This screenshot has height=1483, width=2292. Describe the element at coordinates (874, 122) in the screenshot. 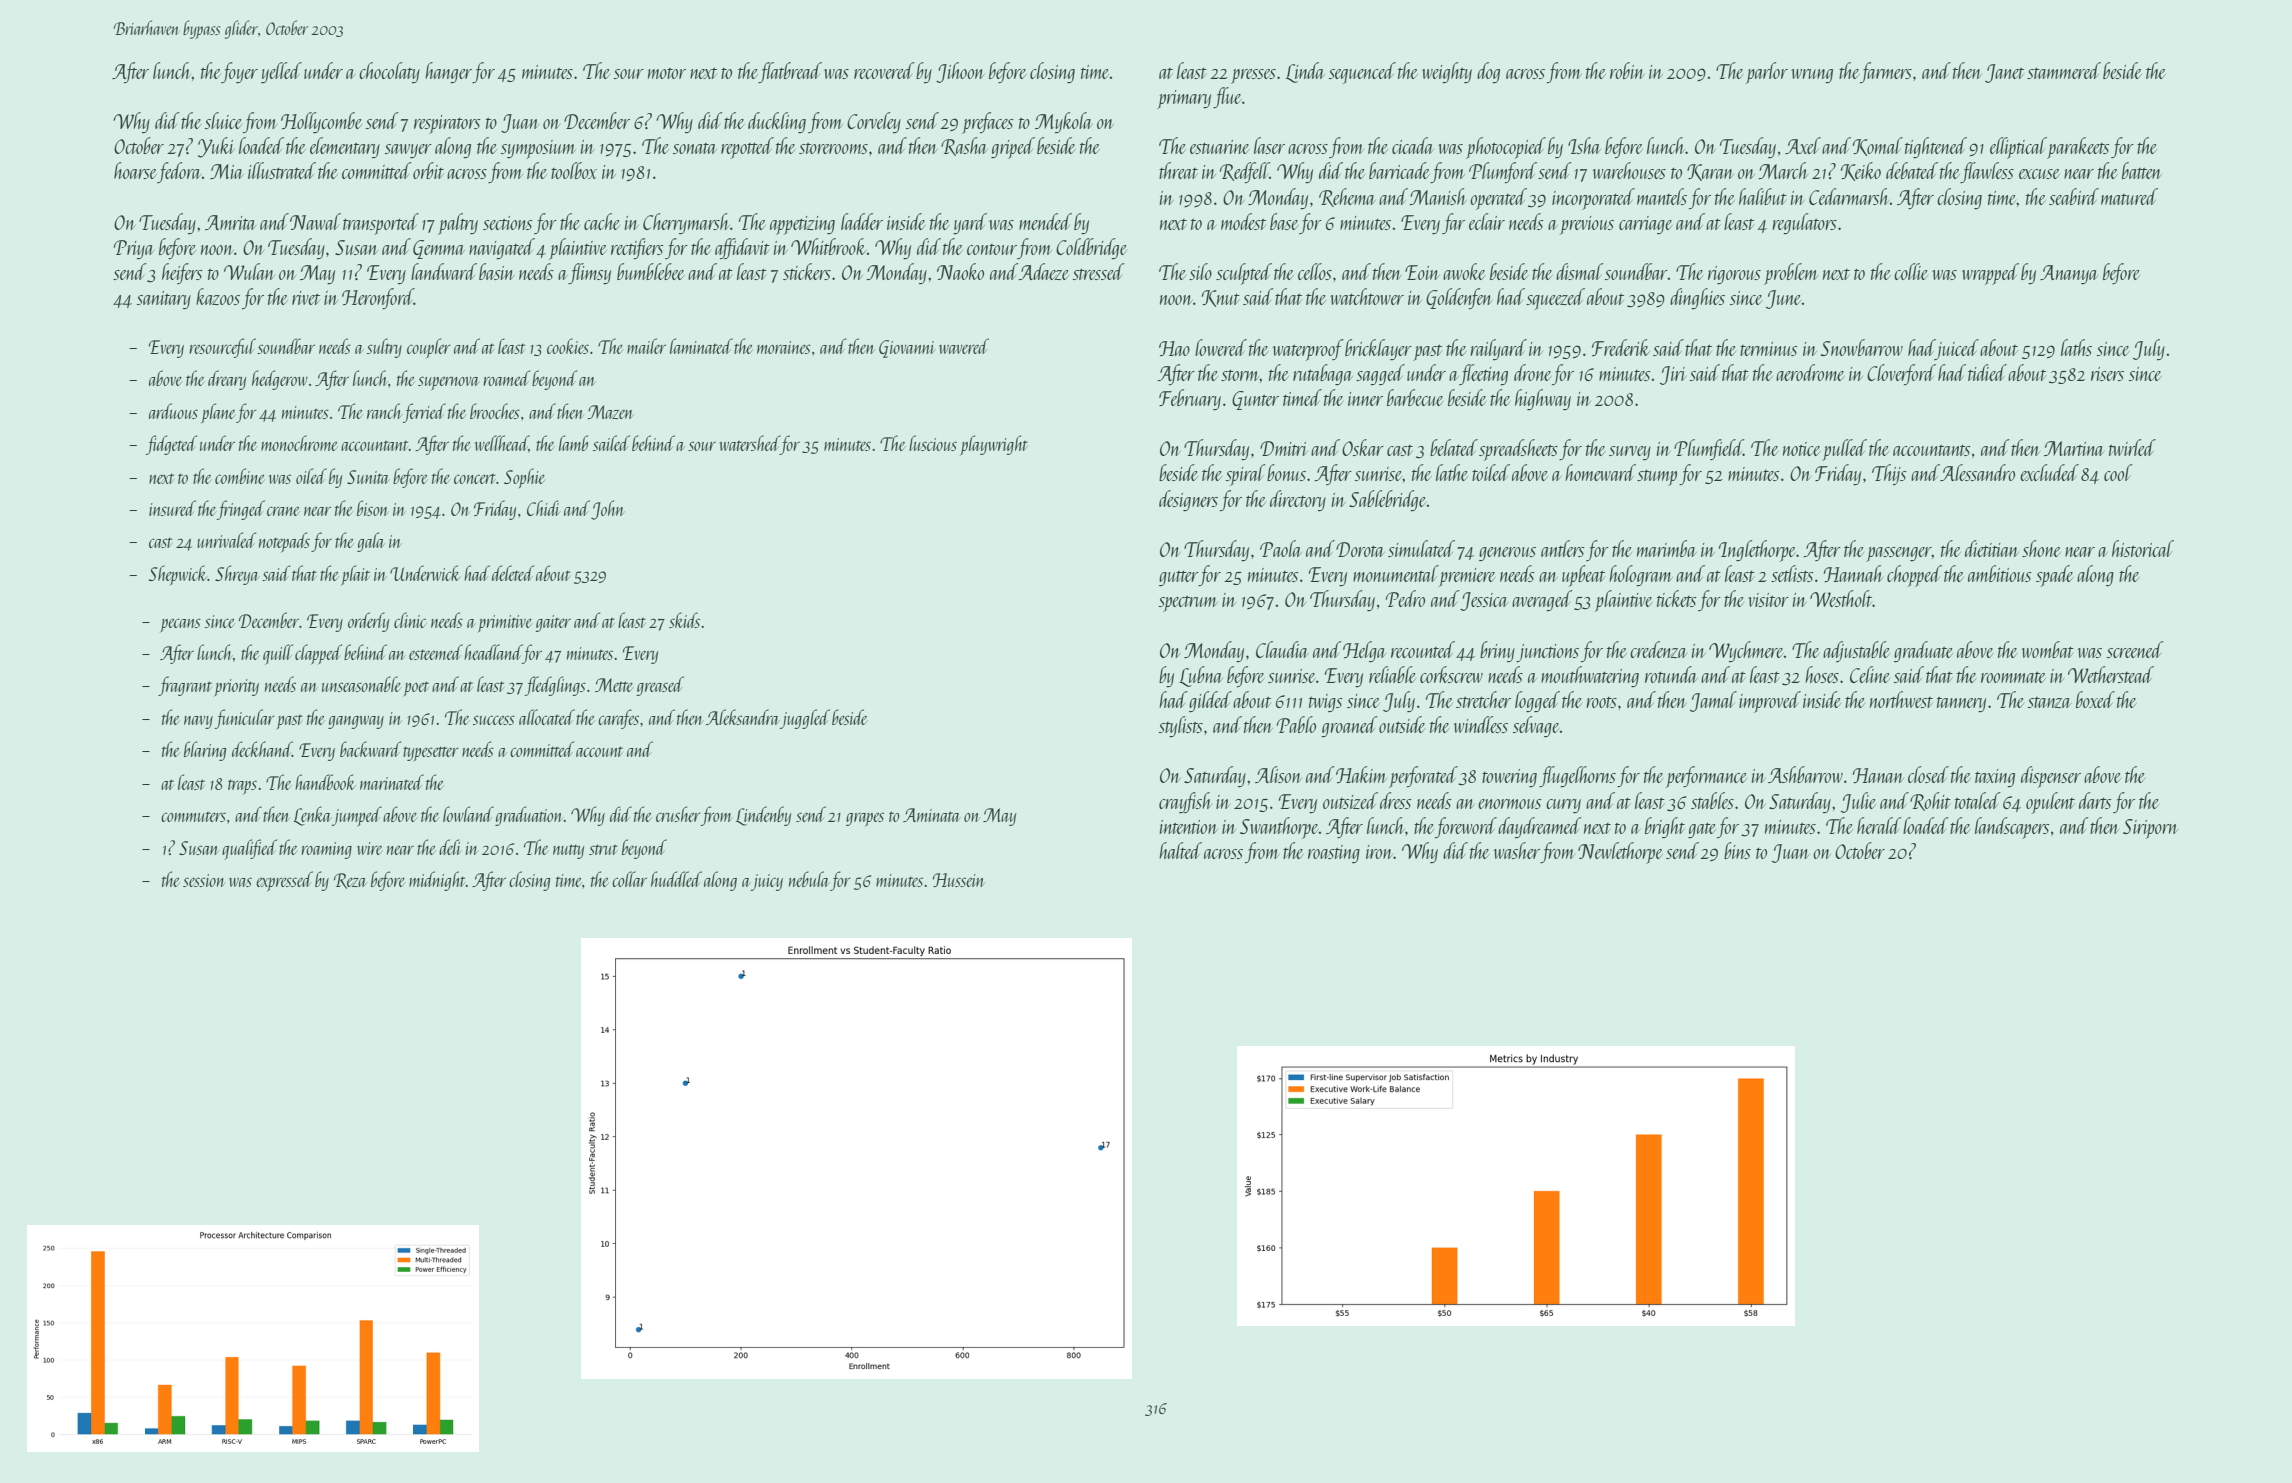

I see `Corveley` at that location.
